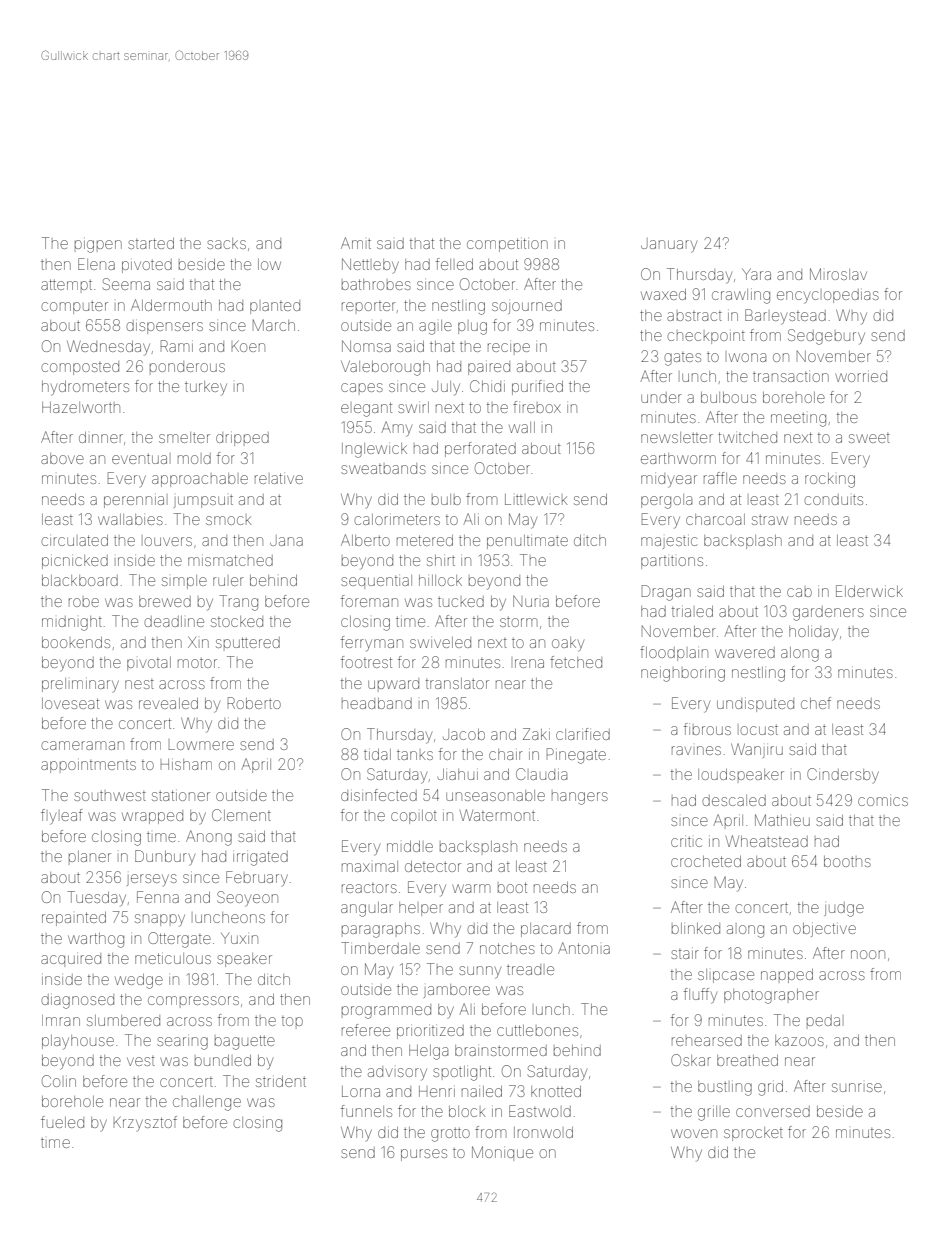  What do you see at coordinates (838, 274) in the image?
I see `Miroslav` at bounding box center [838, 274].
